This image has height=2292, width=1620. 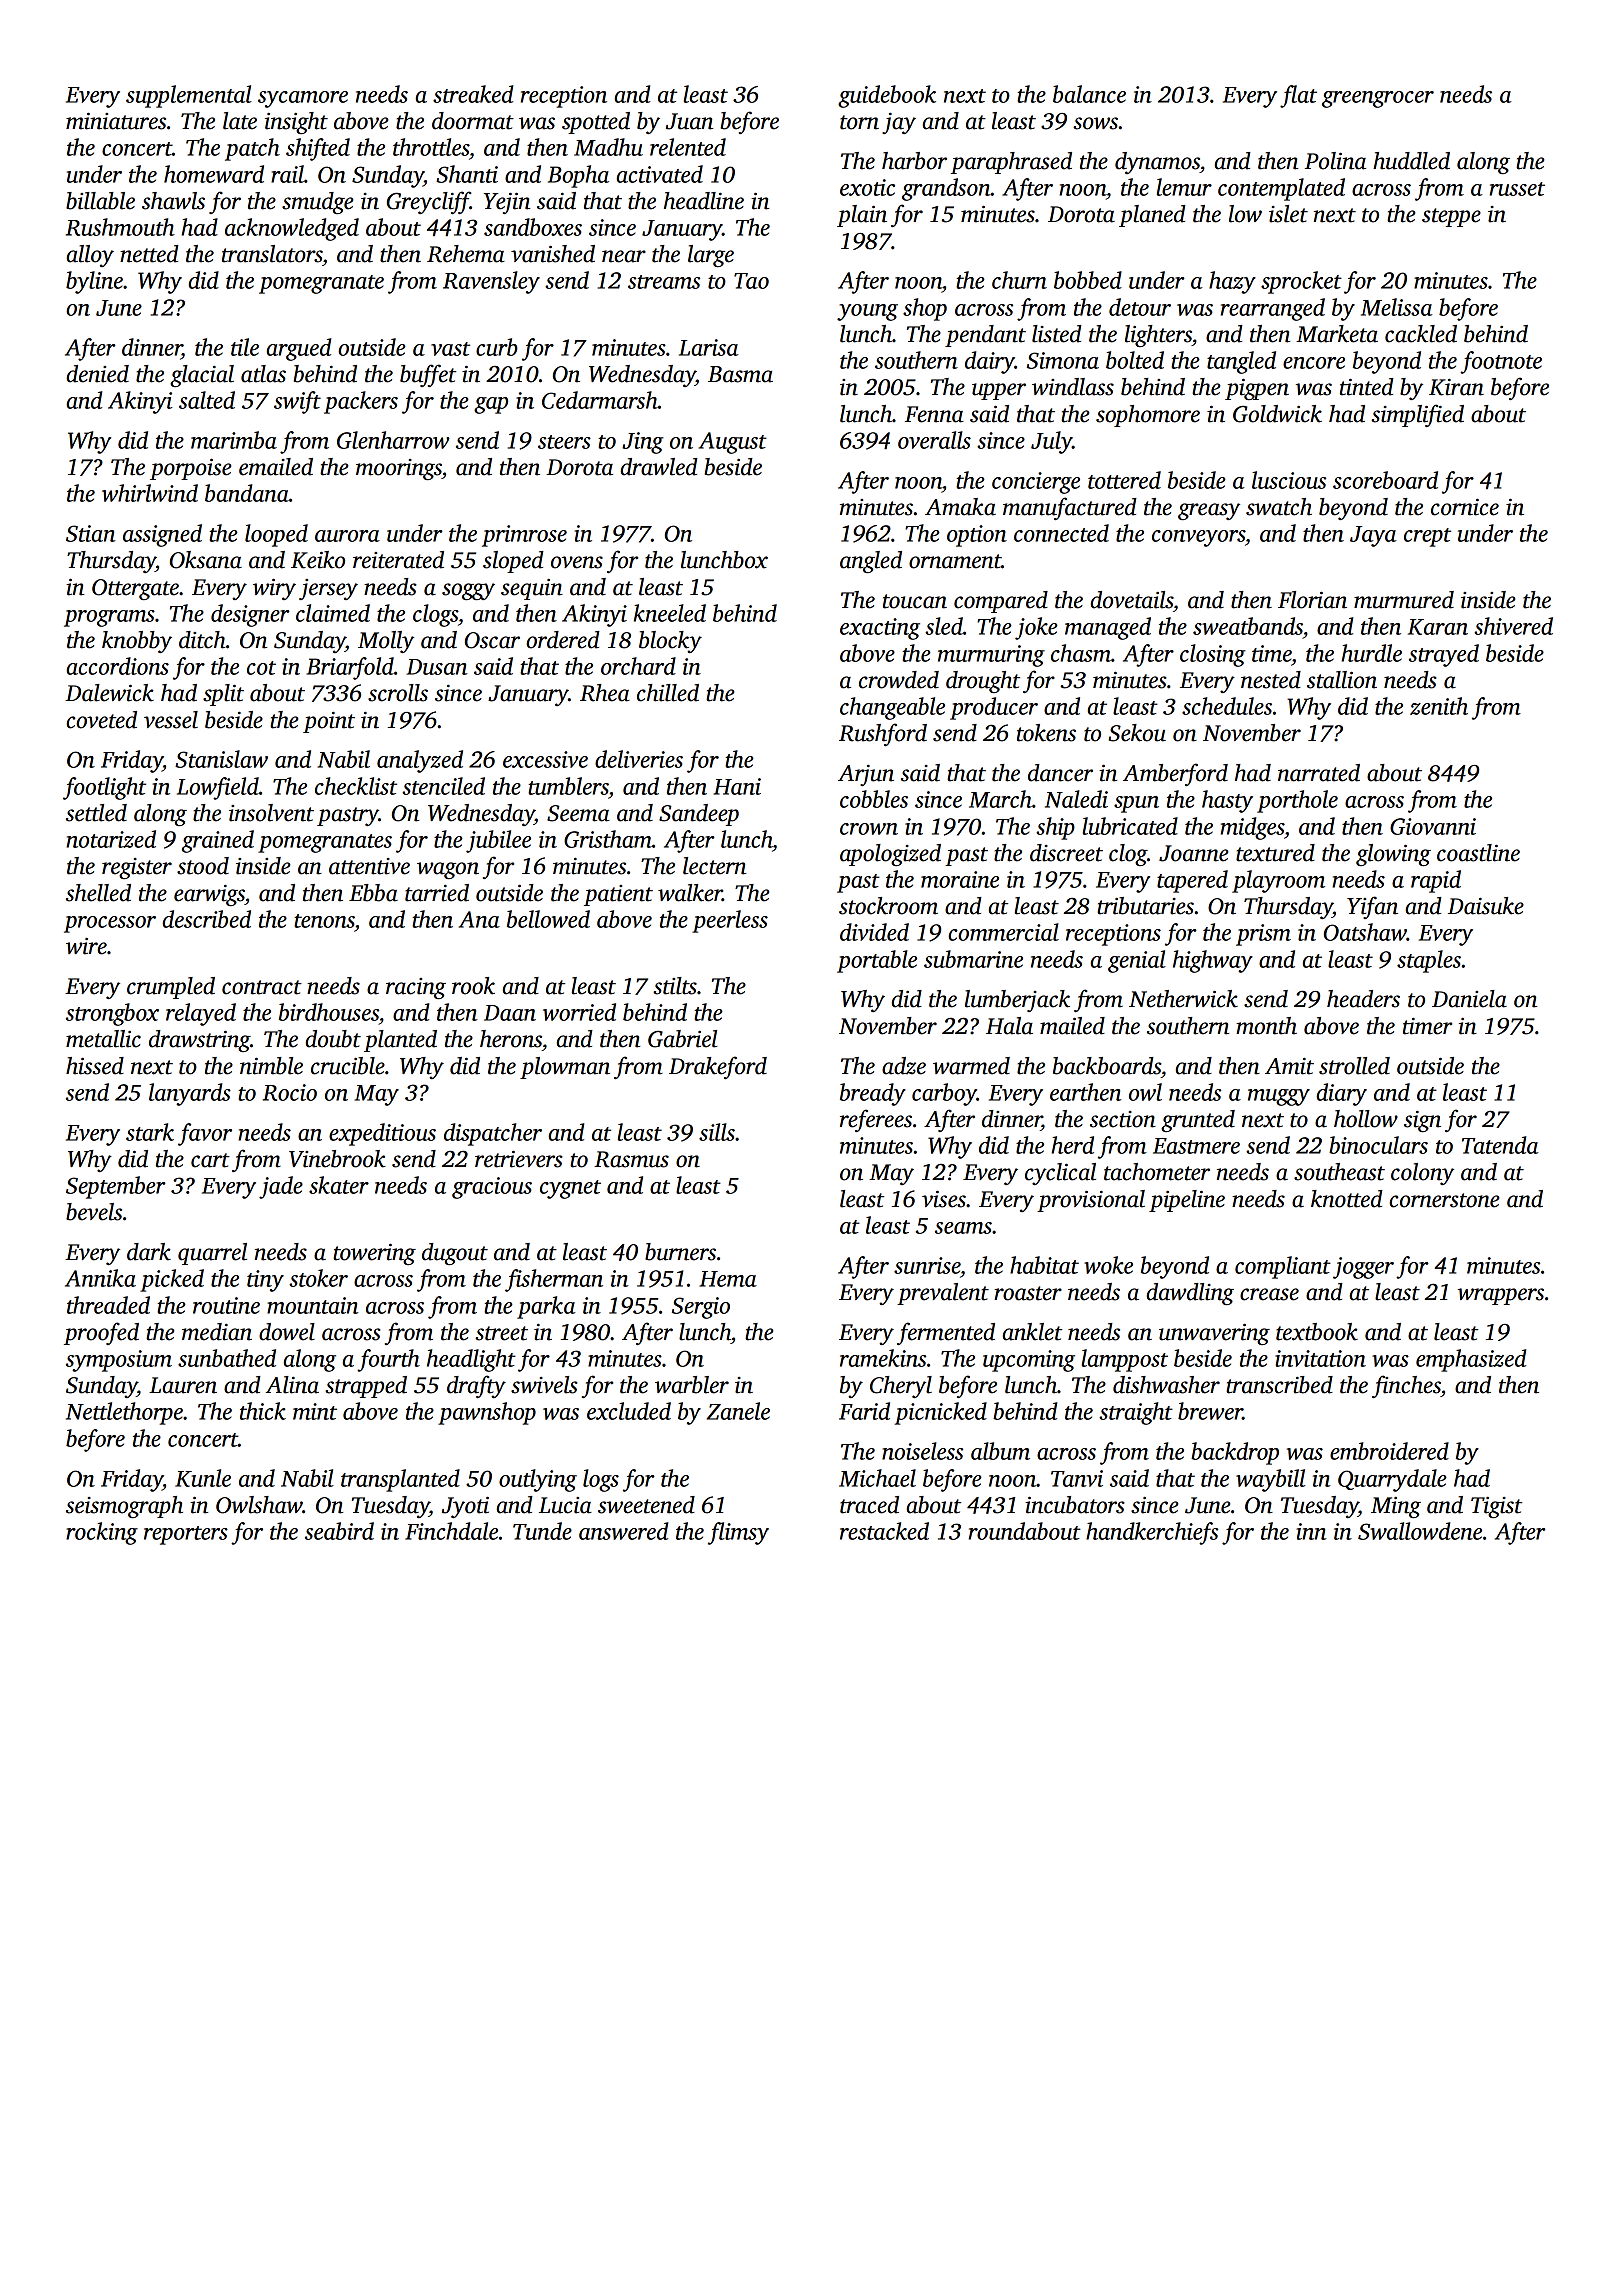 I want to click on balance, so click(x=1089, y=94).
